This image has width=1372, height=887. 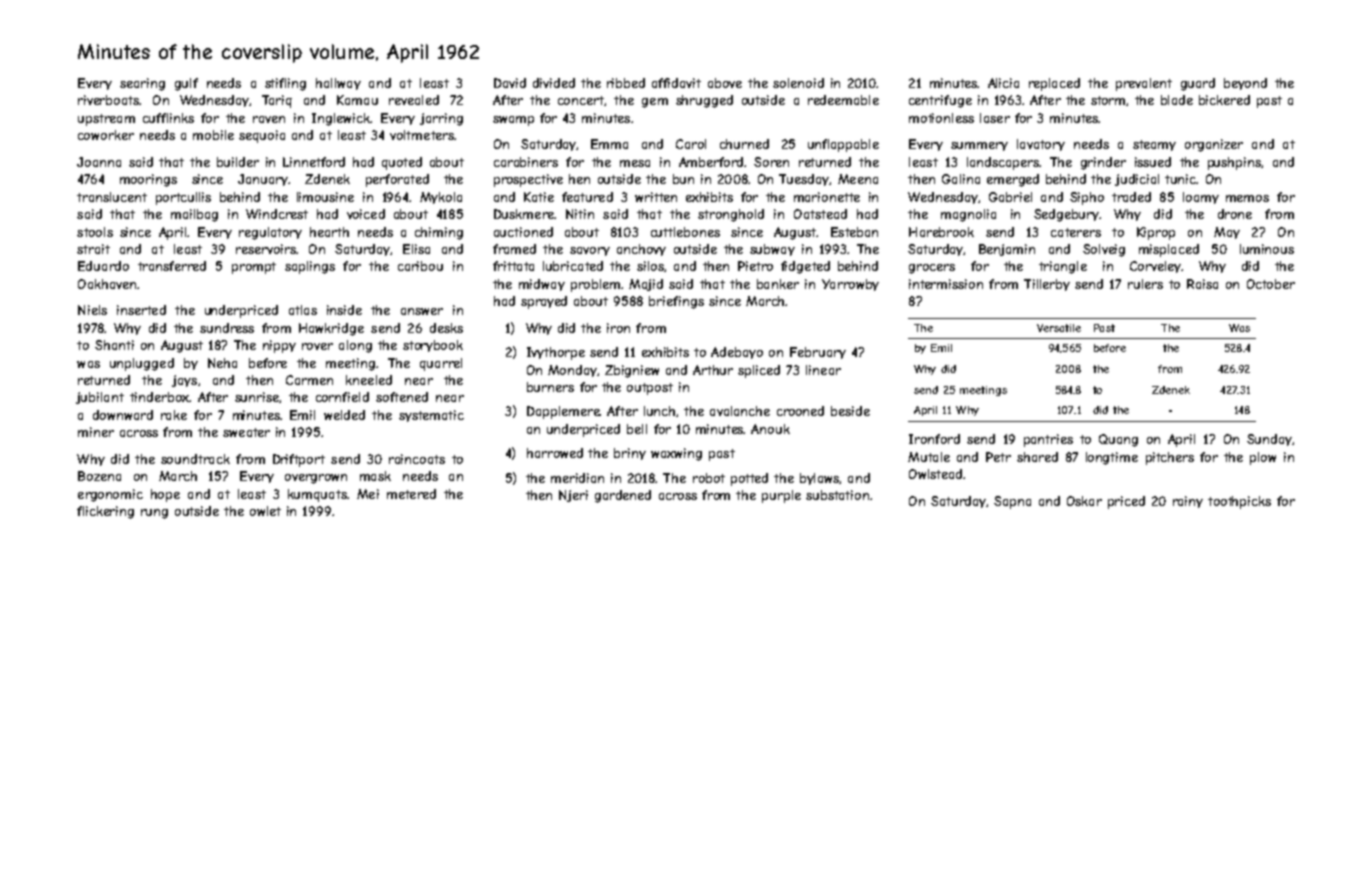 What do you see at coordinates (285, 84) in the image?
I see `stifling` at bounding box center [285, 84].
